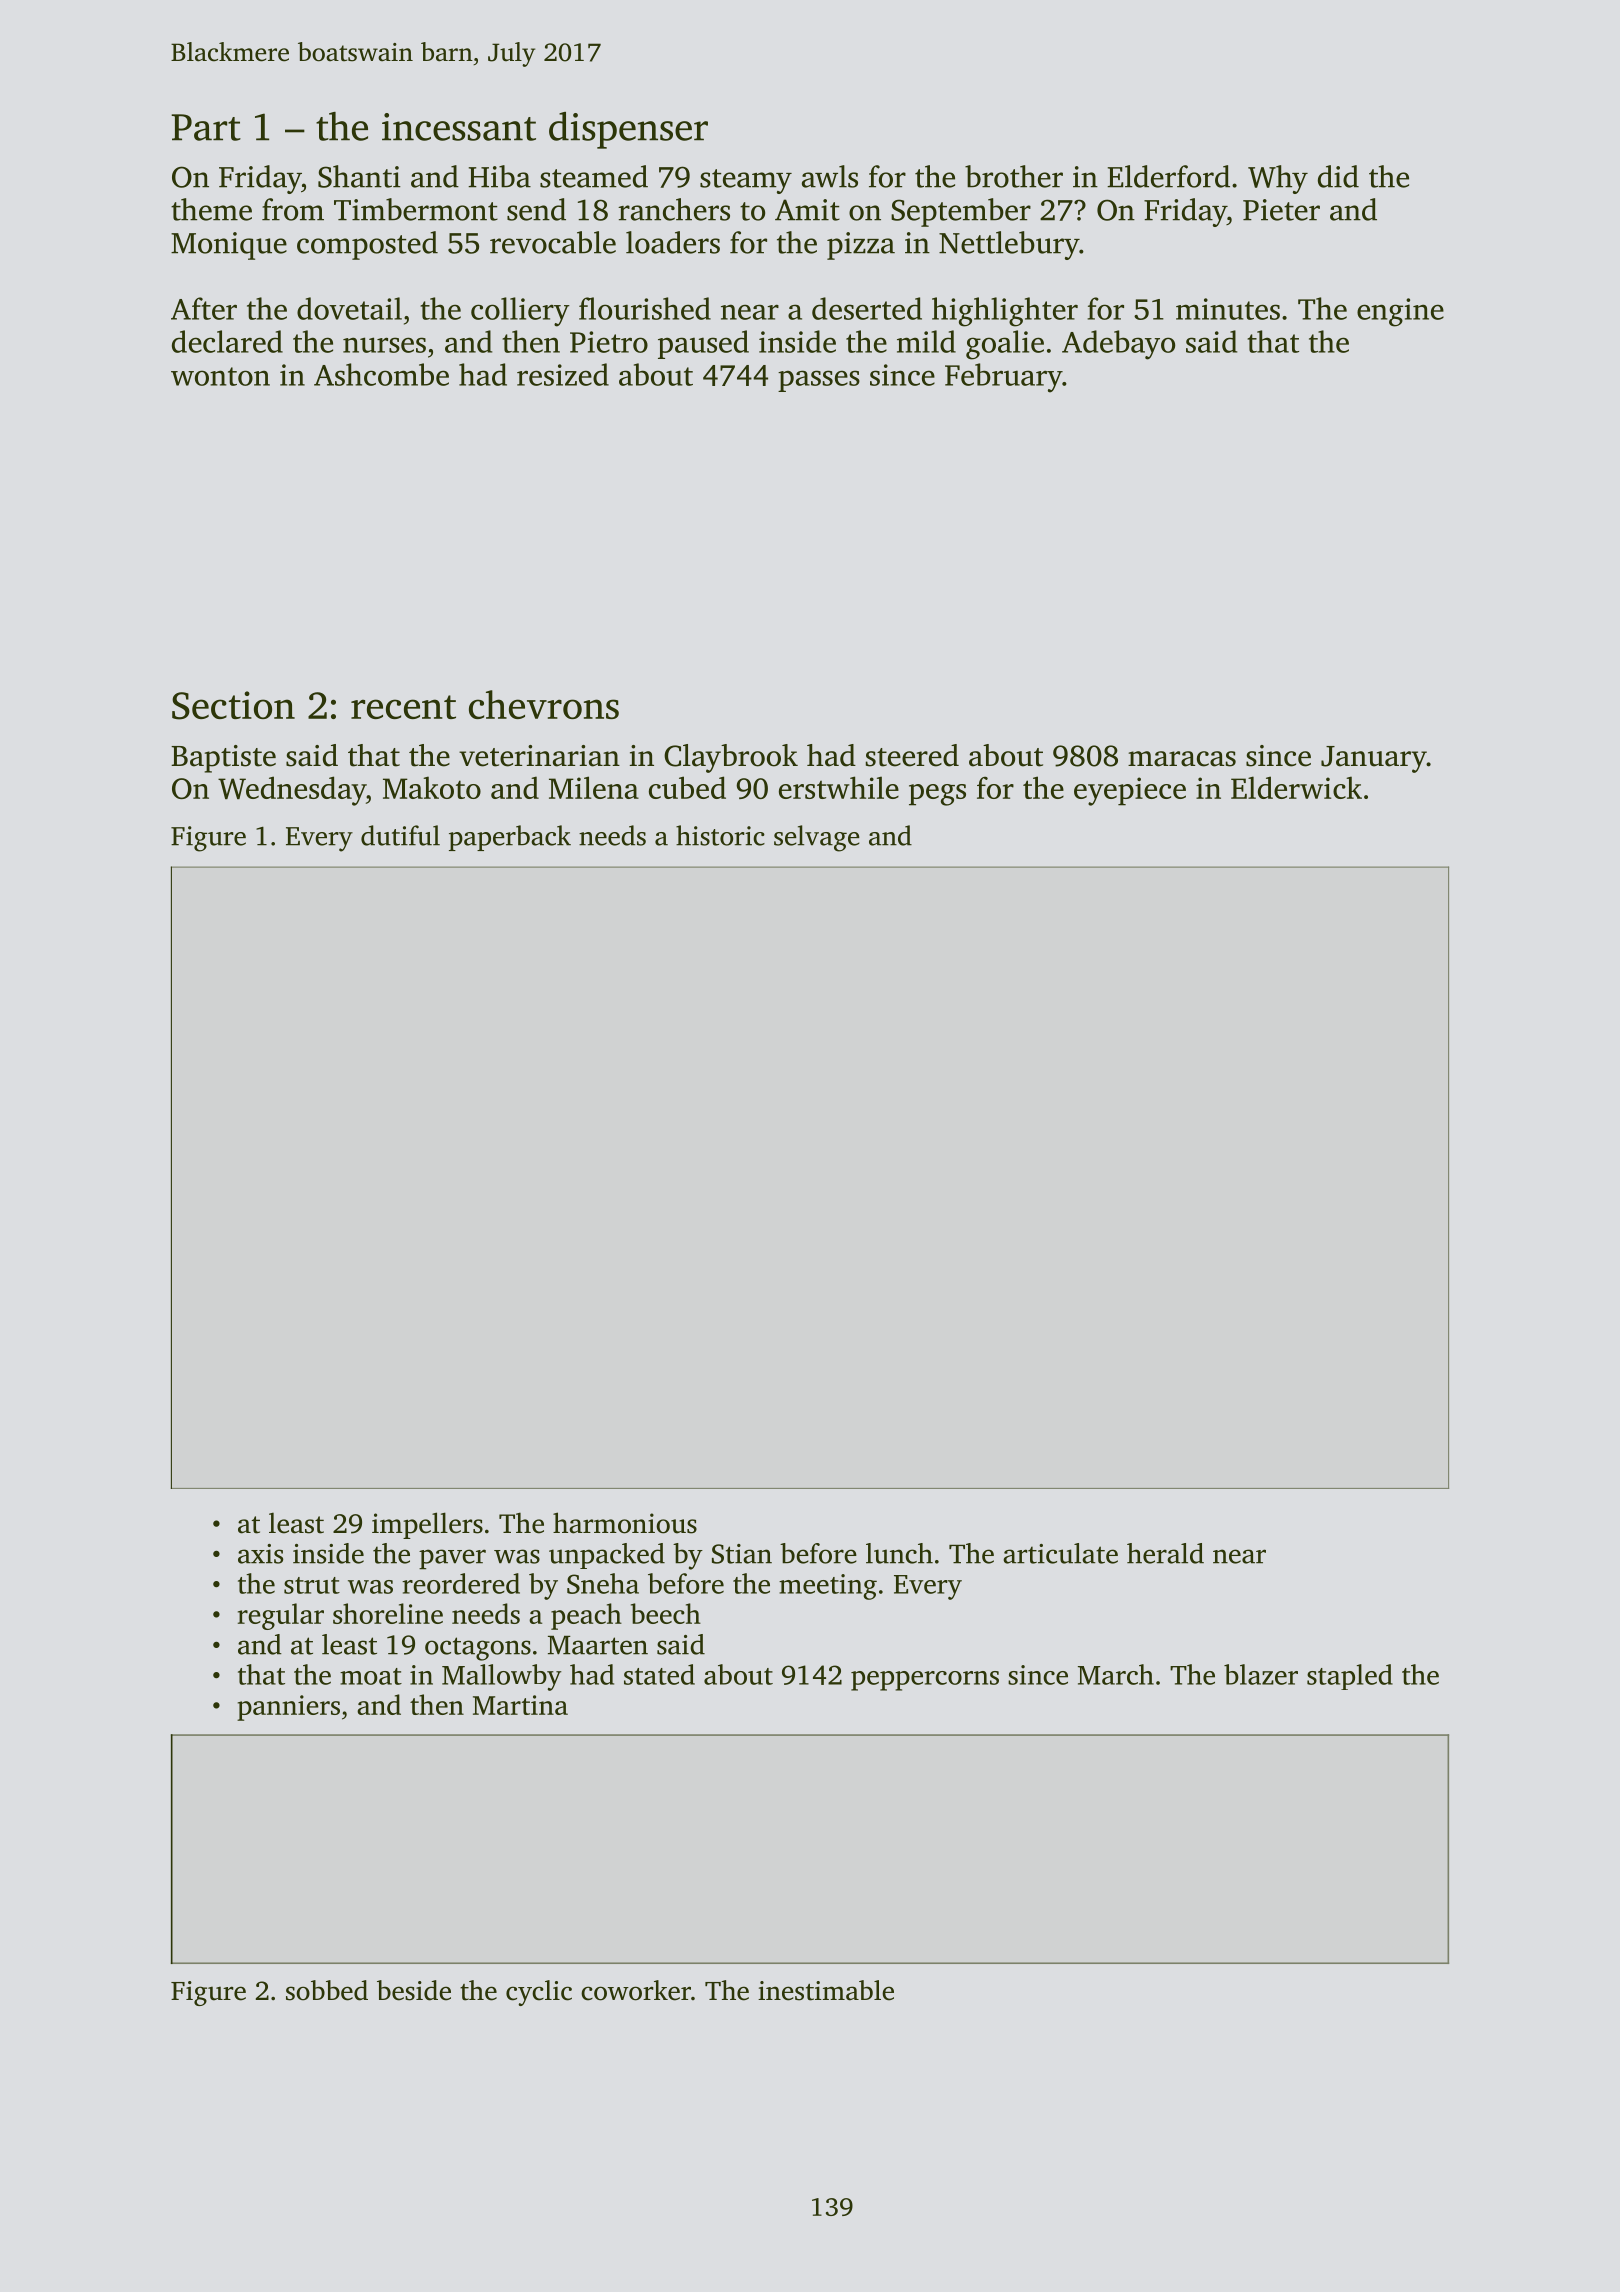 The image size is (1620, 2292). I want to click on steered, so click(912, 755).
